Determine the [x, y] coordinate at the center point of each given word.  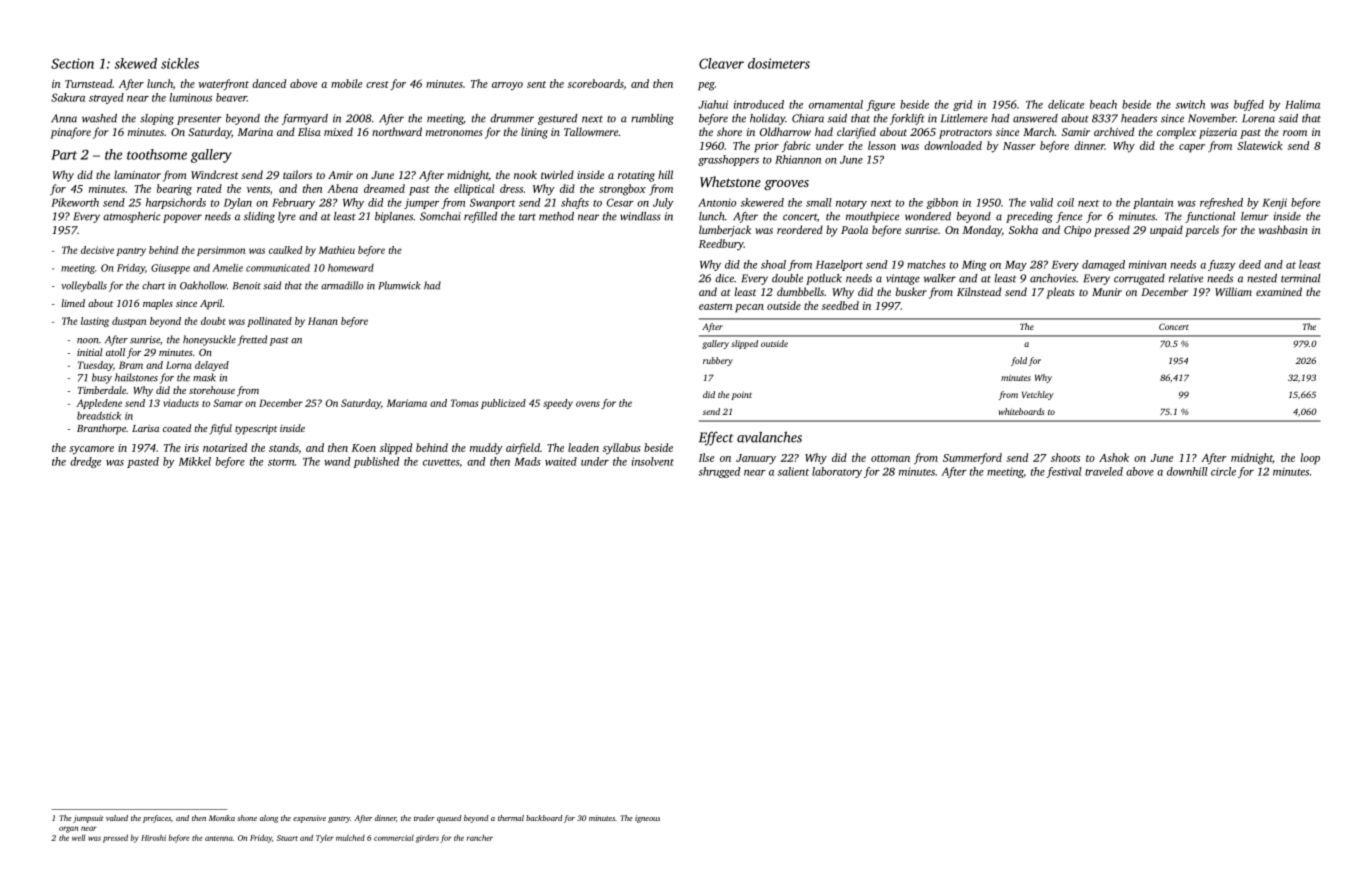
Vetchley [1038, 395]
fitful [220, 429]
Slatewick [1260, 145]
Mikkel [195, 461]
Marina [255, 132]
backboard [544, 818]
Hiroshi [153, 838]
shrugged [719, 472]
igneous [647, 819]
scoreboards [596, 84]
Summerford [972, 459]
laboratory [837, 472]
